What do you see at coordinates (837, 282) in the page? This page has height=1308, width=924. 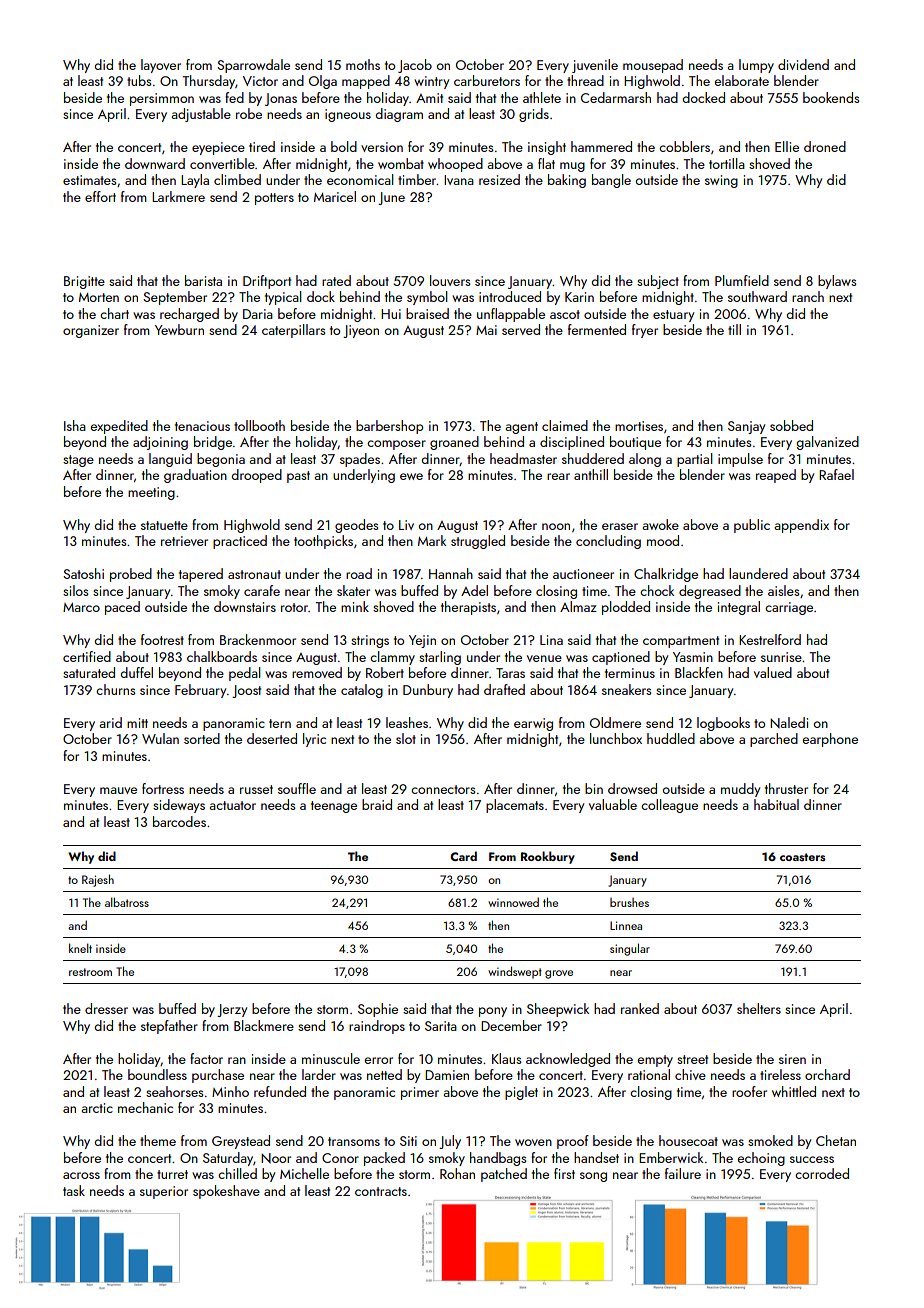 I see `bylaws` at bounding box center [837, 282].
